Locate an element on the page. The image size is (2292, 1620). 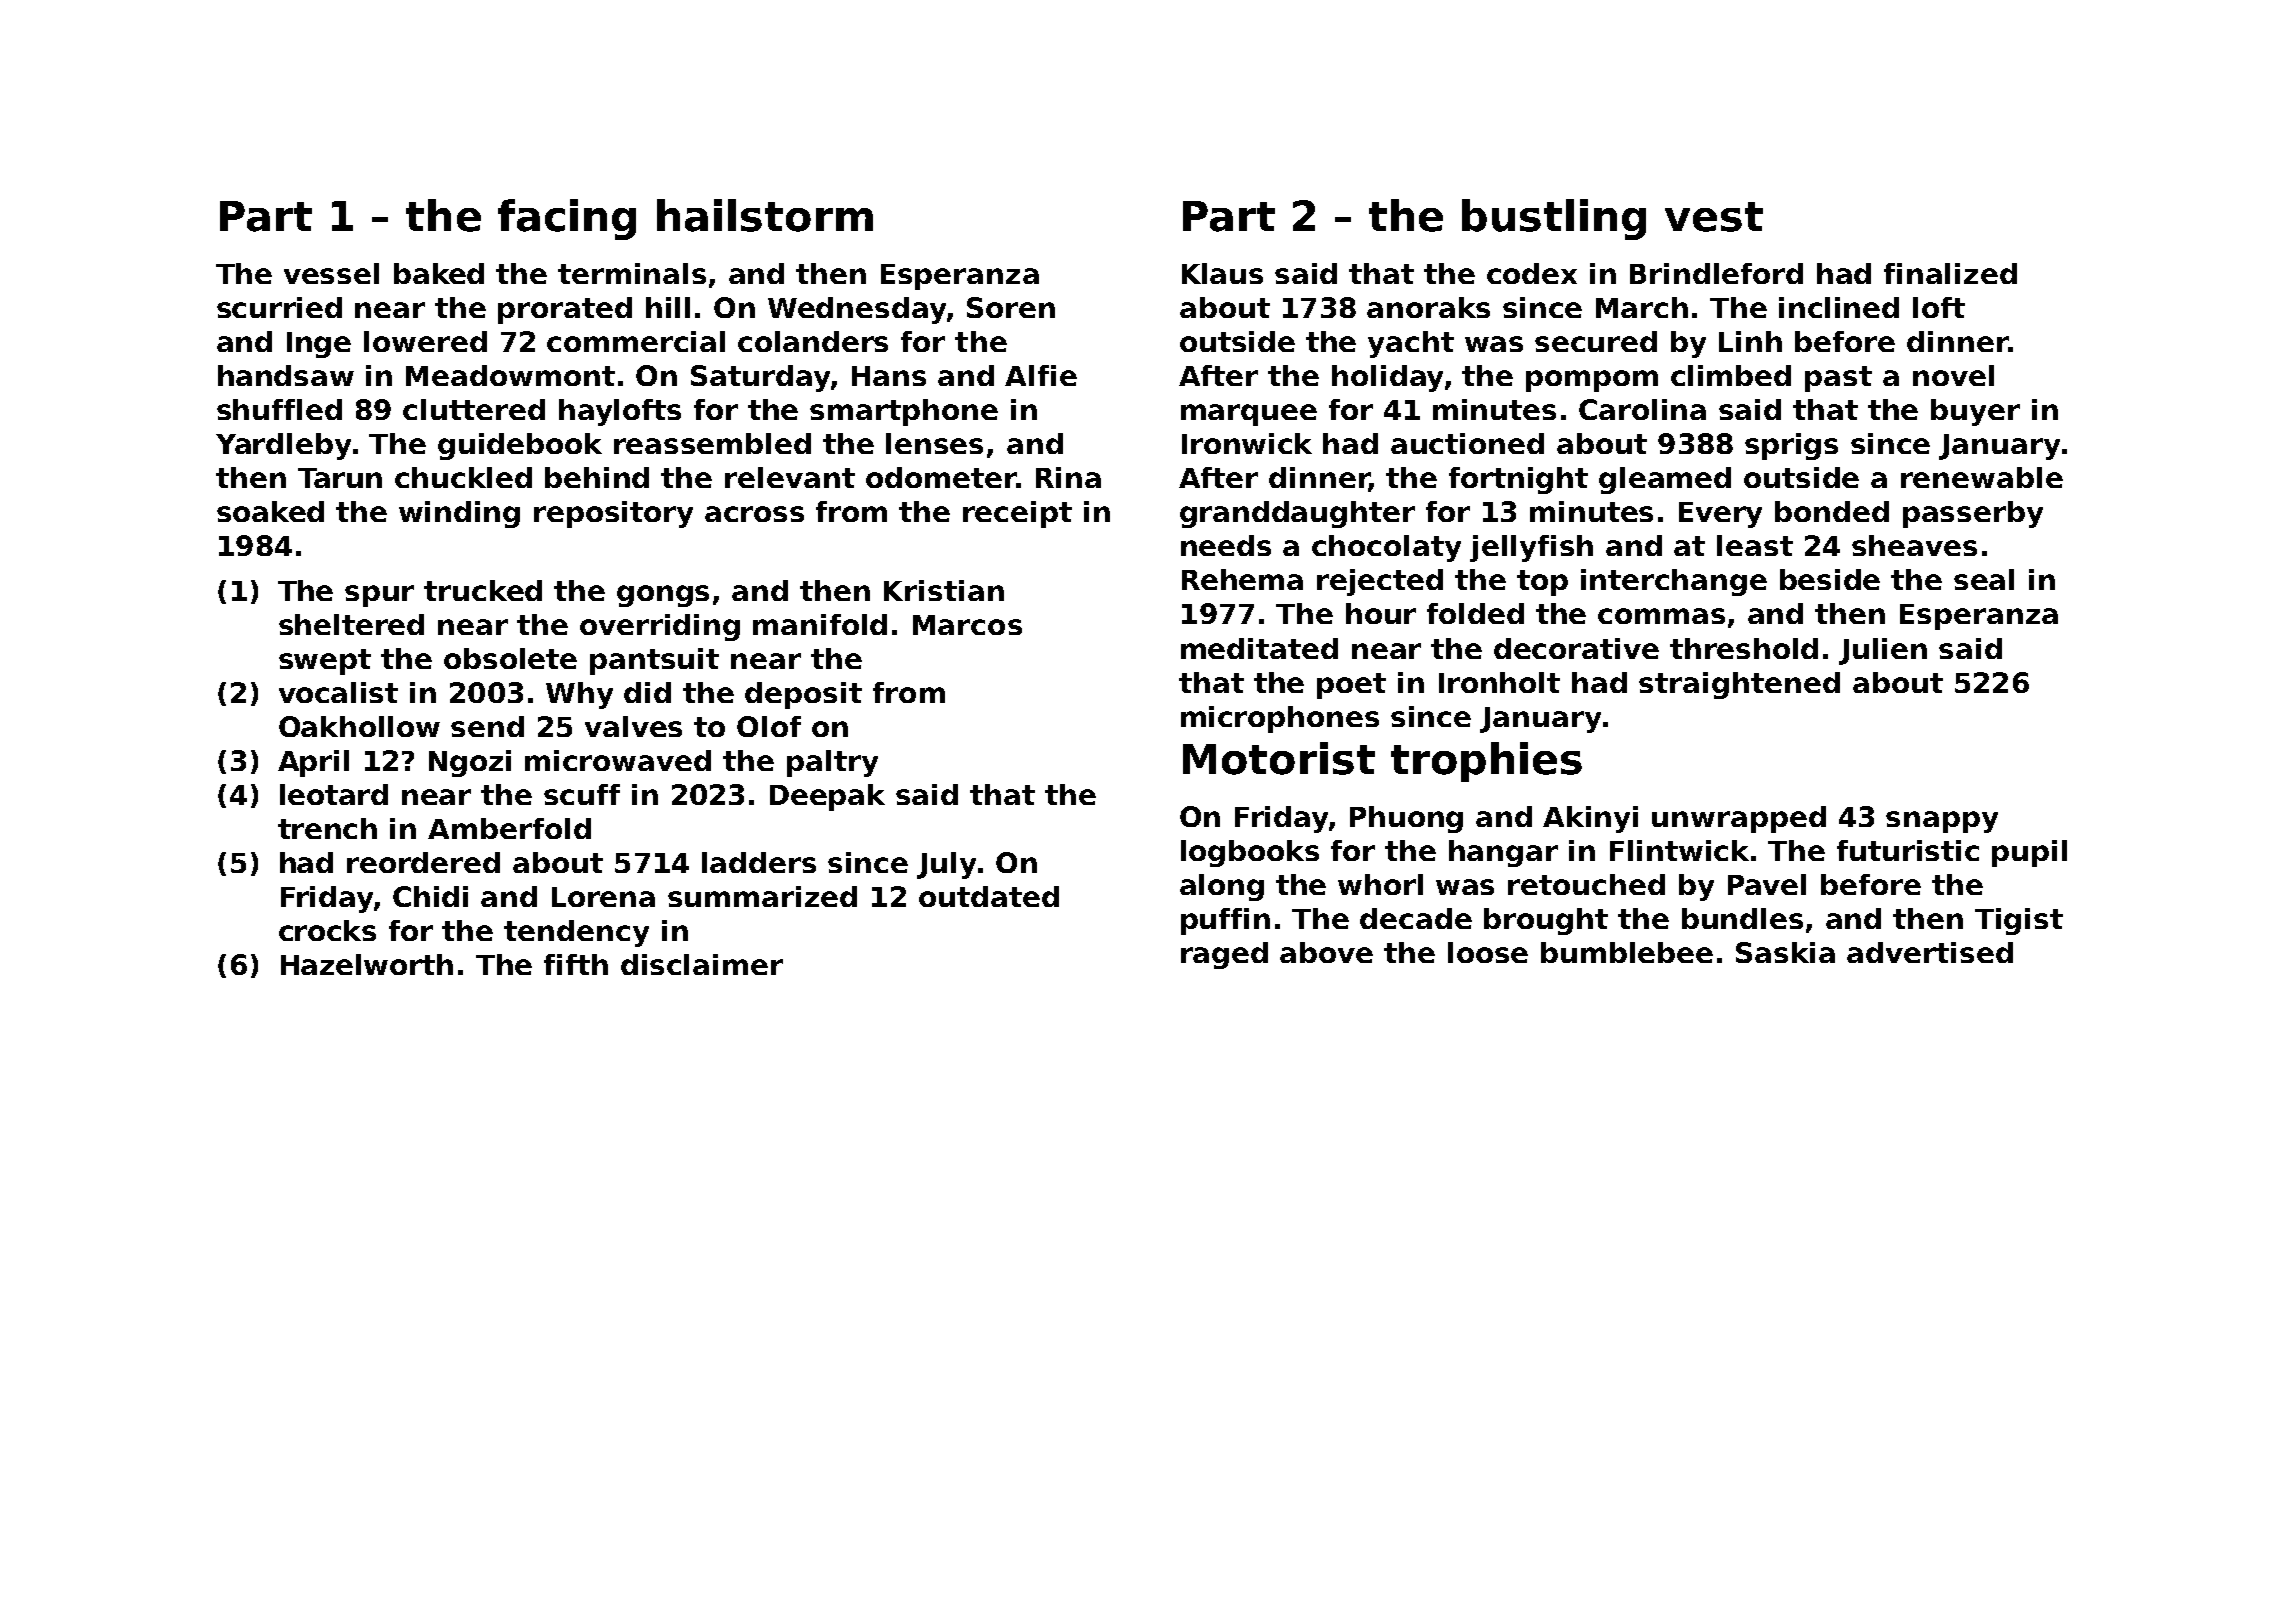
crocks is located at coordinates (327, 930).
